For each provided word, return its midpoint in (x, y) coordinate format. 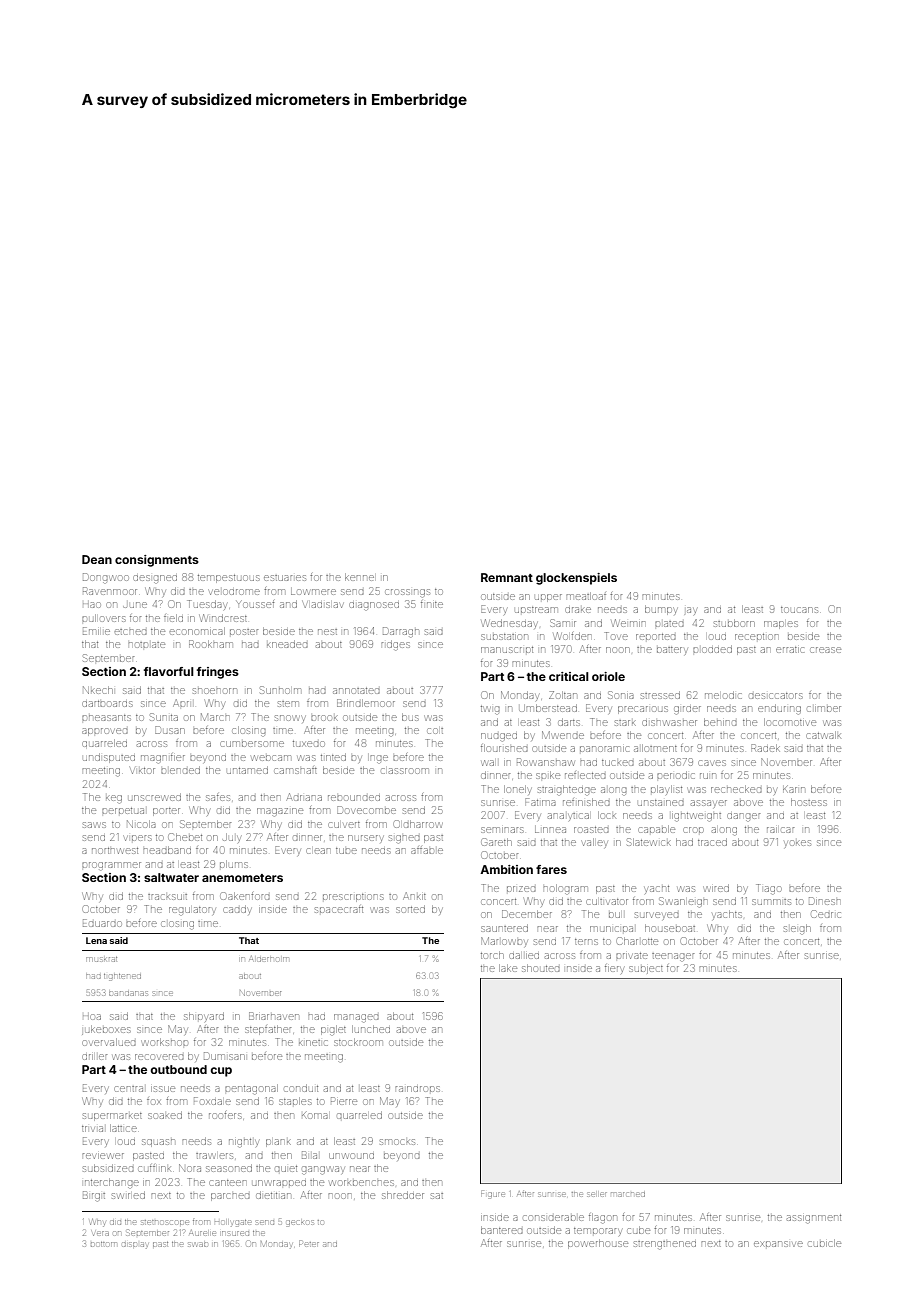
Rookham (211, 644)
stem (288, 704)
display (135, 1245)
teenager (673, 957)
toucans (799, 610)
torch (492, 955)
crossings (407, 593)
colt (435, 731)
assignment (814, 1219)
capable (656, 829)
